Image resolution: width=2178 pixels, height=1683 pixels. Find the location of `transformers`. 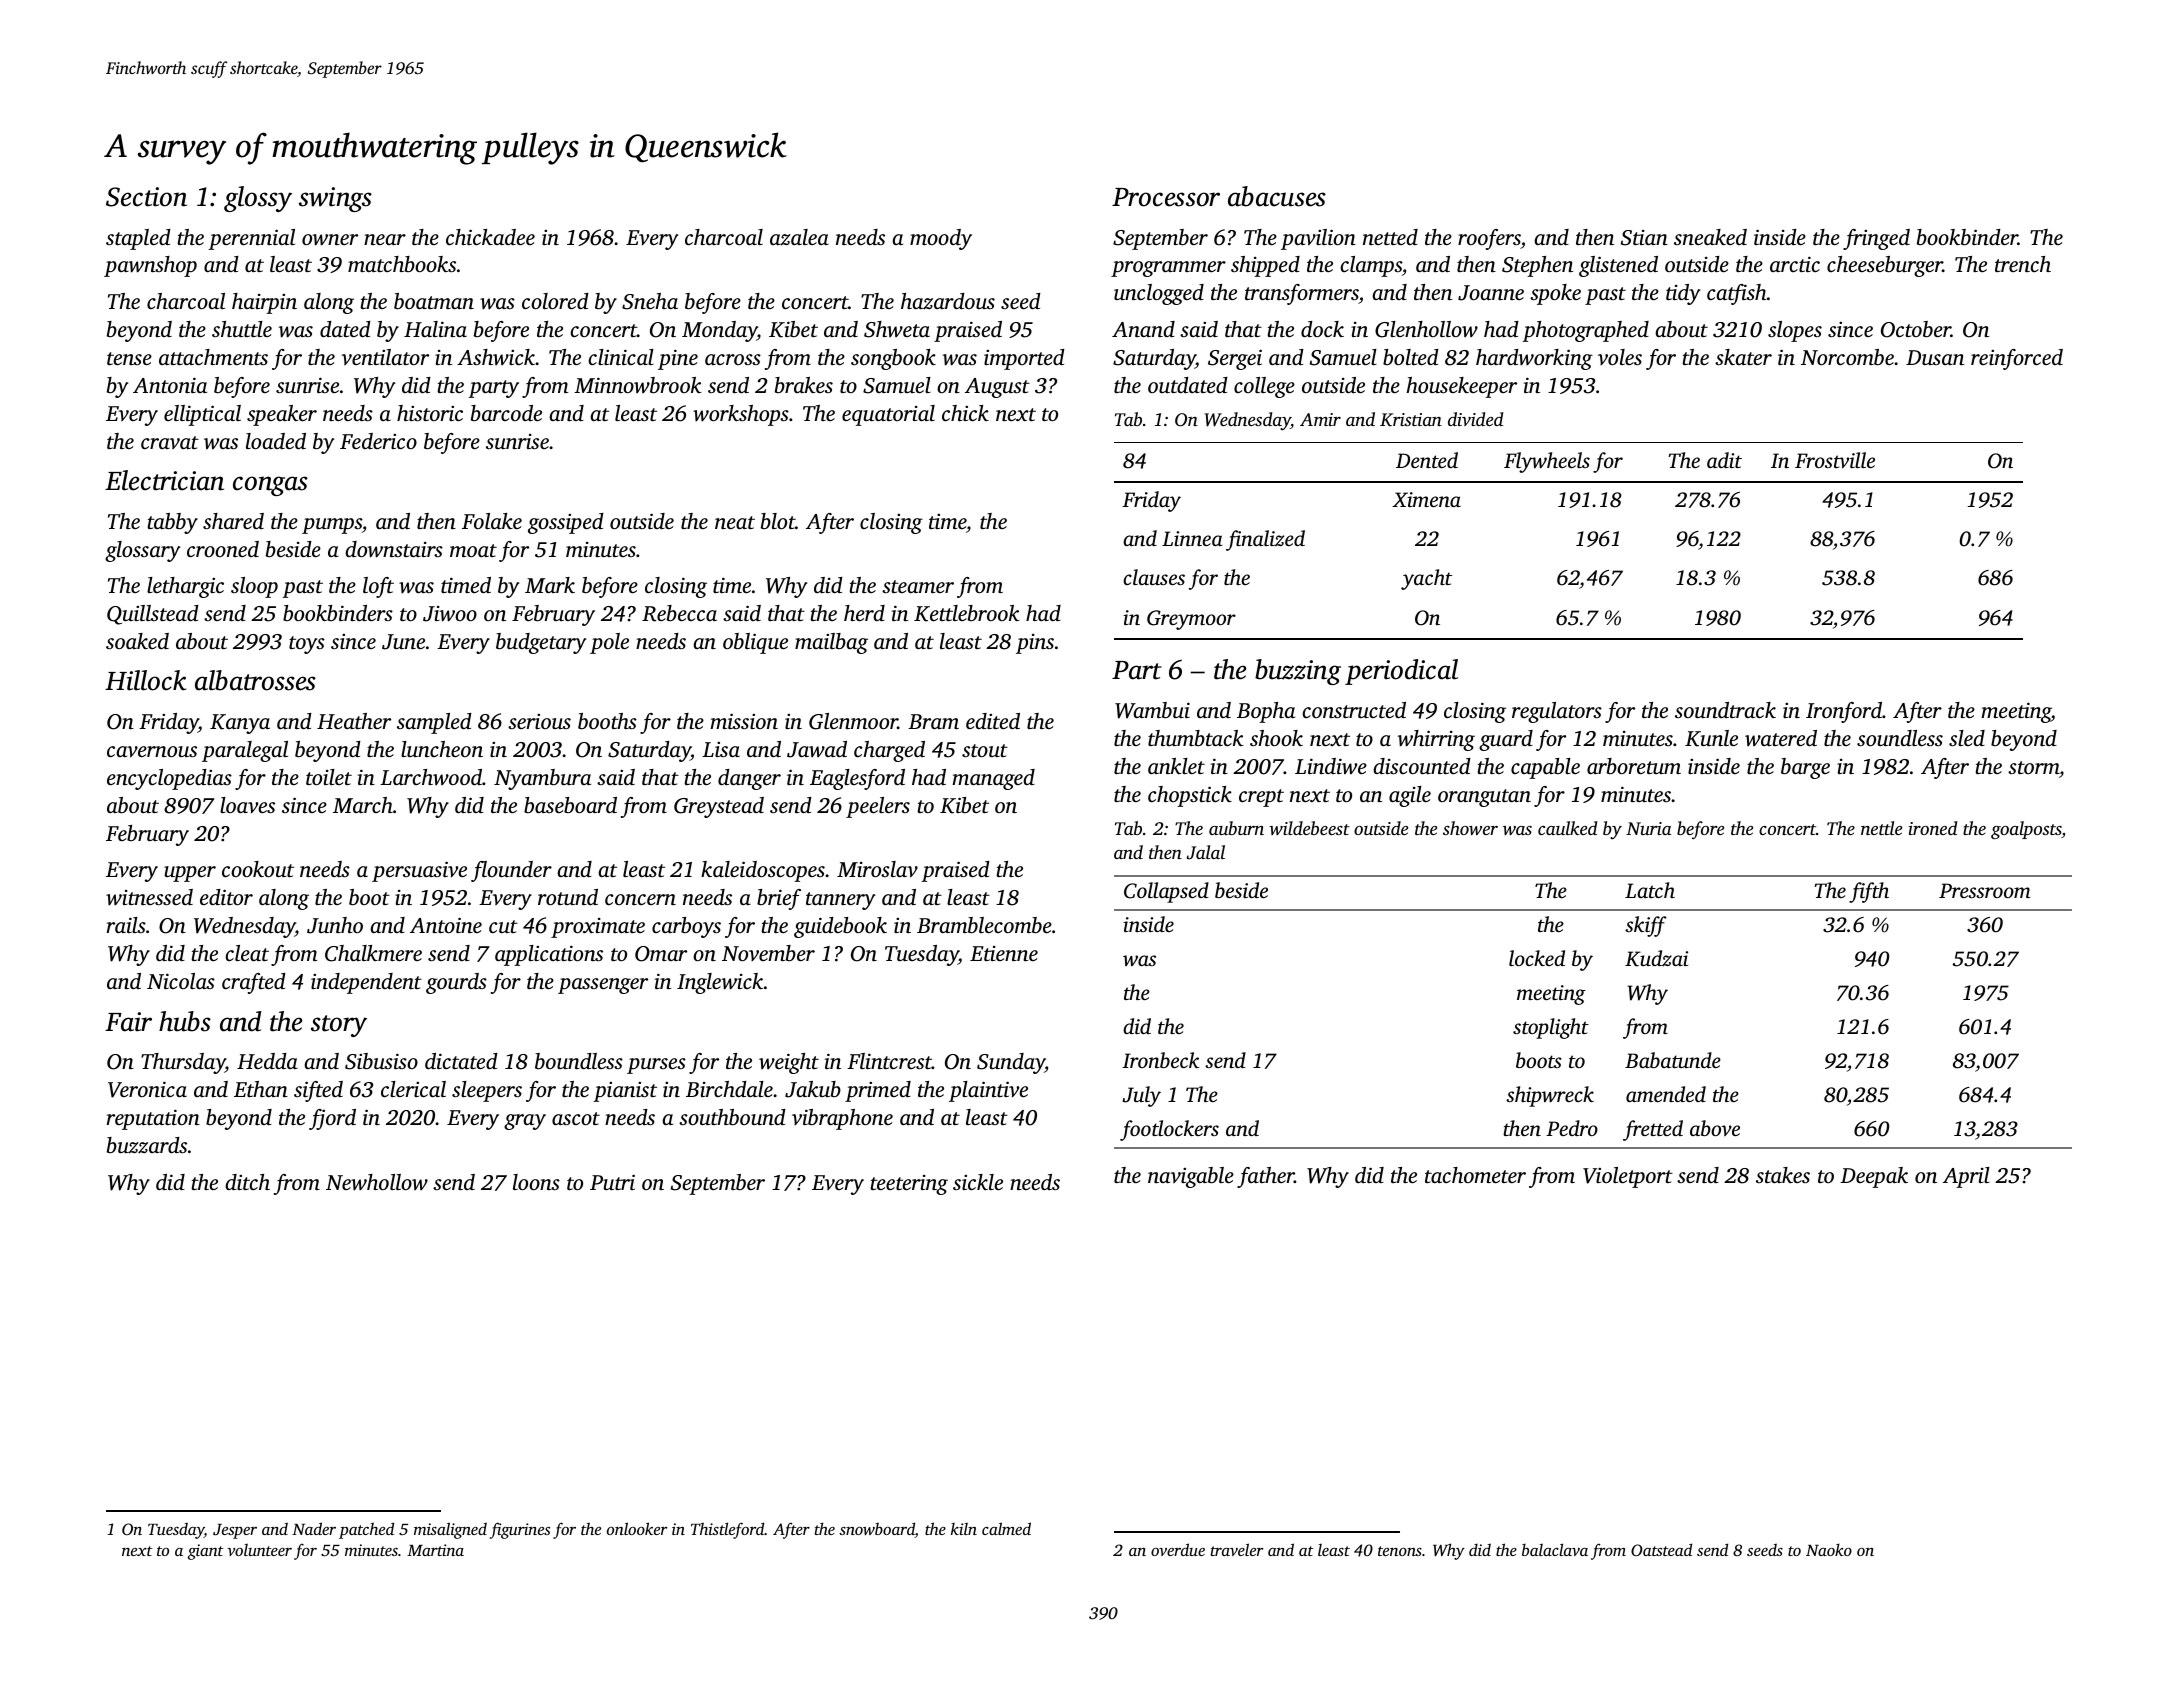

transformers is located at coordinates (1302, 294).
